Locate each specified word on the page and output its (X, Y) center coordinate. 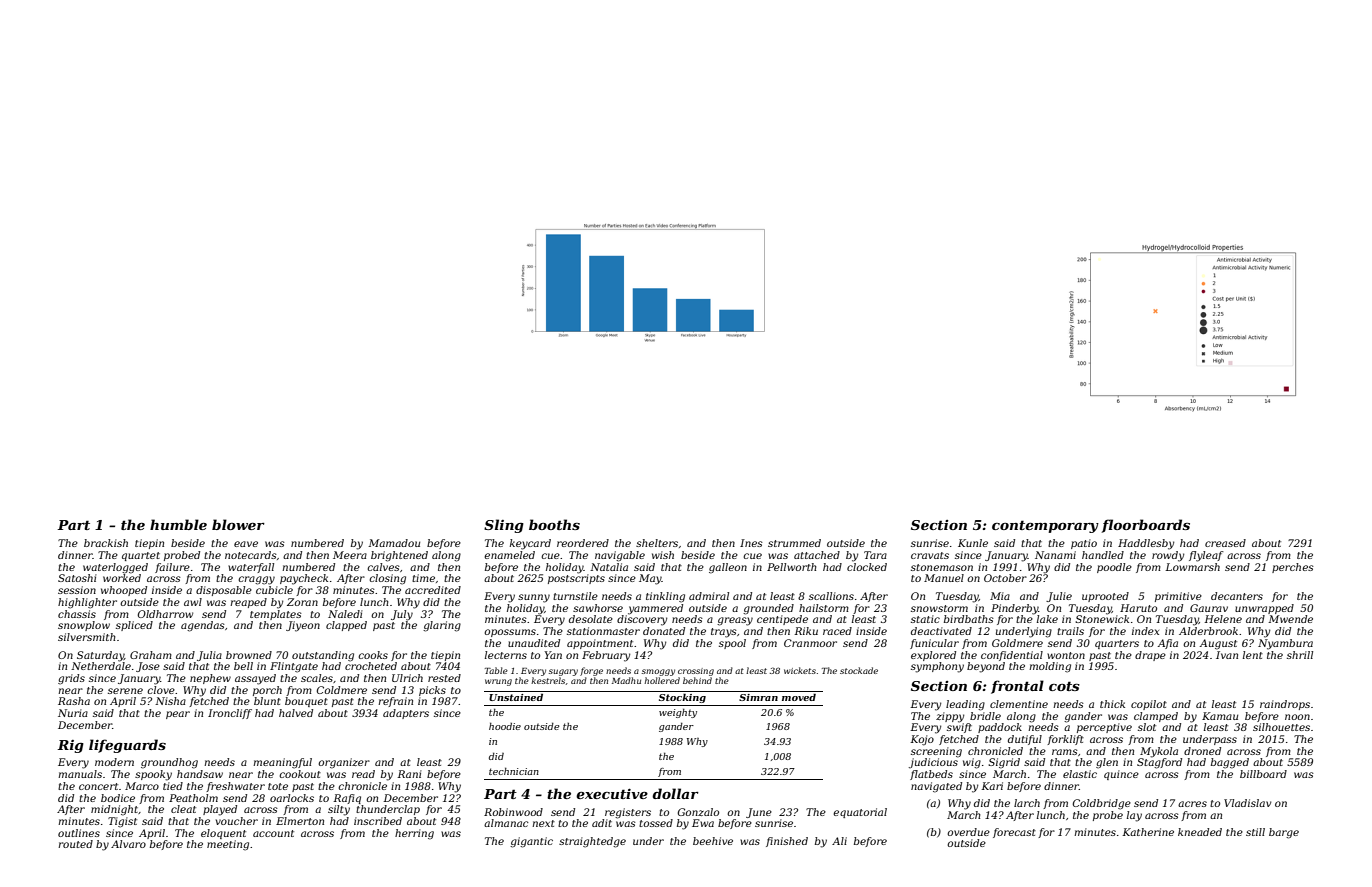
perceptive (1104, 728)
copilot (1149, 705)
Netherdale (101, 666)
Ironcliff (230, 714)
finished (787, 842)
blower (238, 524)
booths (554, 524)
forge (591, 671)
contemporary (1045, 526)
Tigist (122, 822)
